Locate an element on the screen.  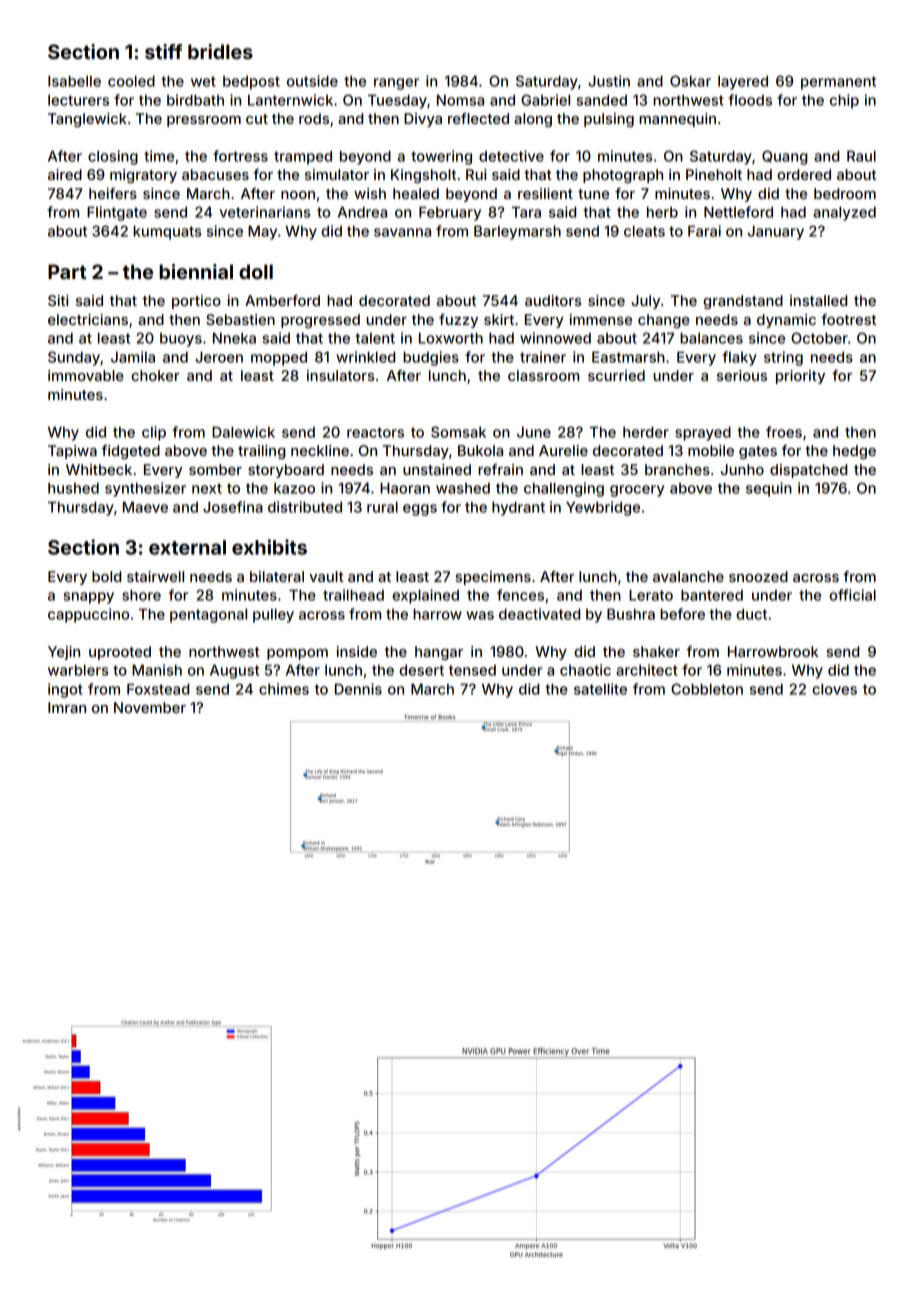
Gabriel is located at coordinates (545, 100).
